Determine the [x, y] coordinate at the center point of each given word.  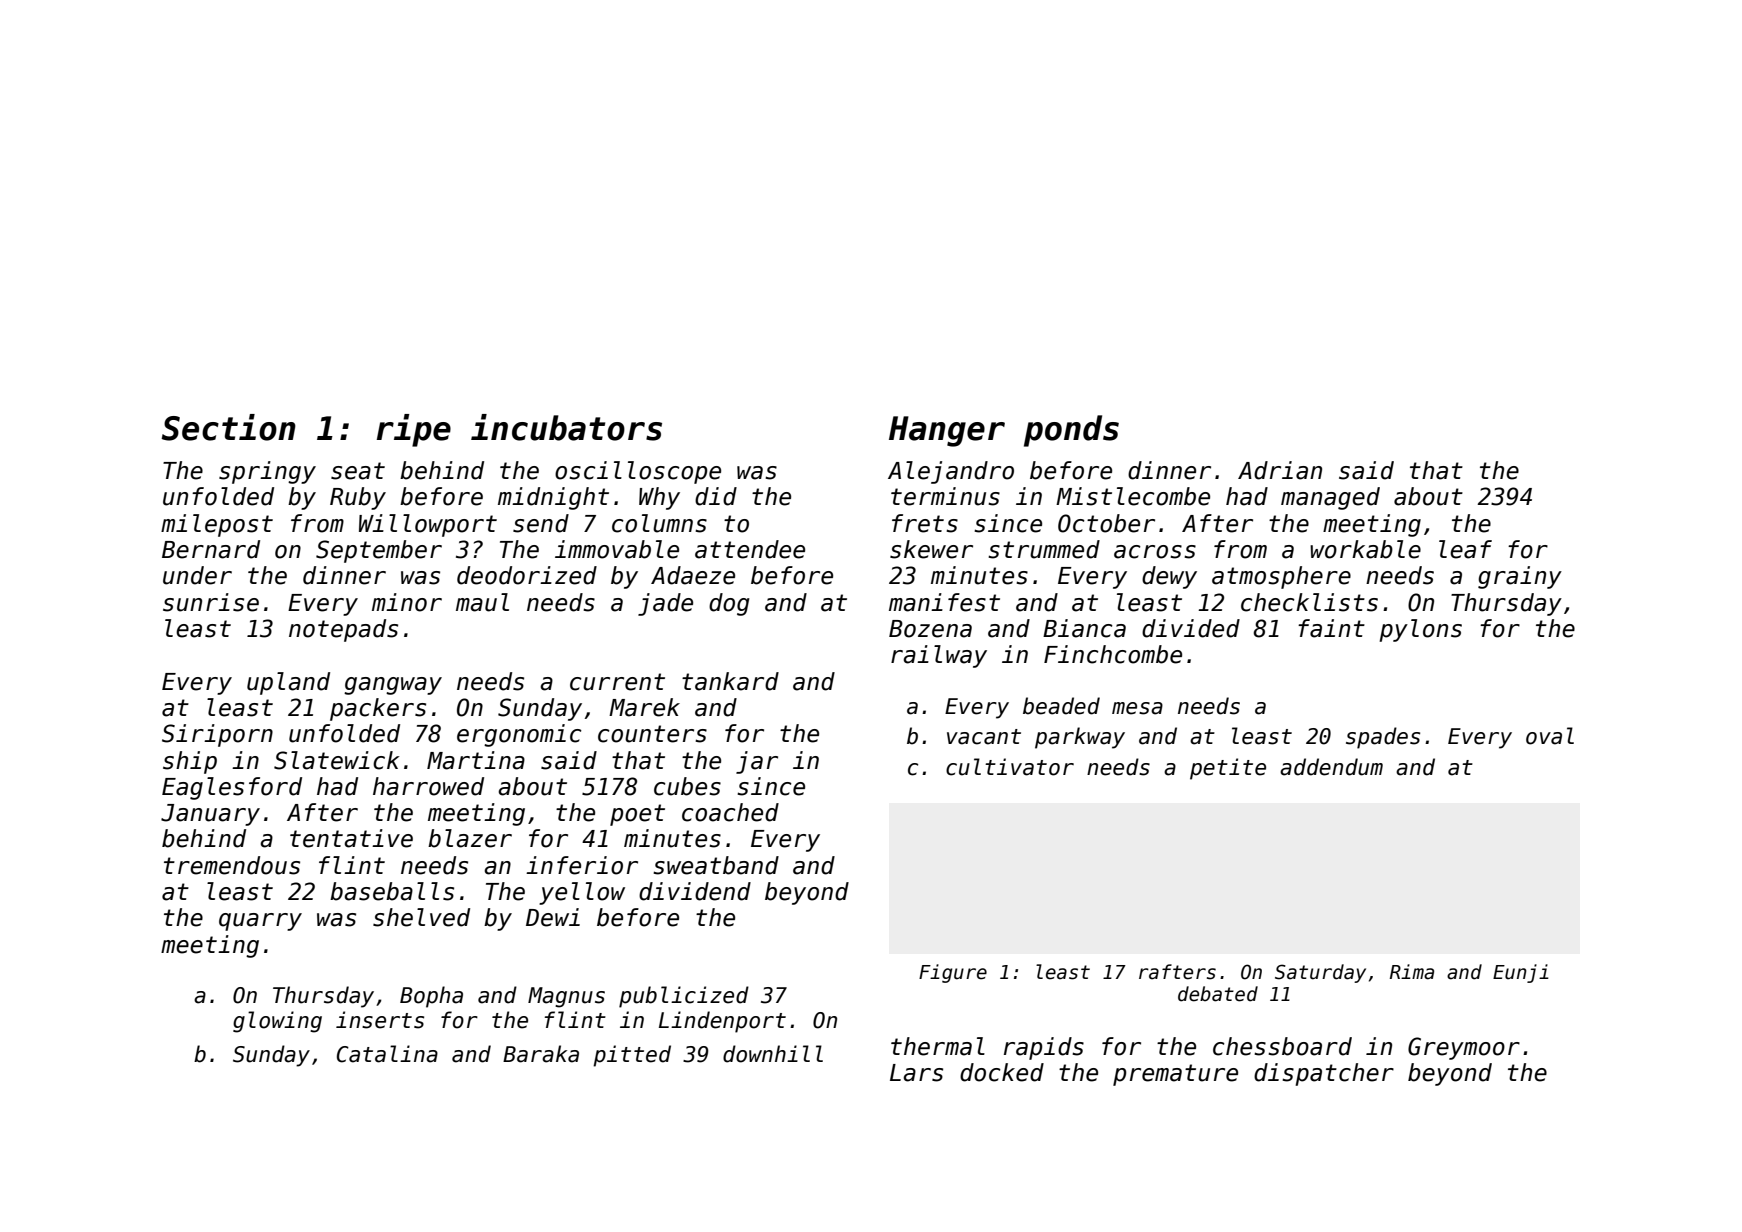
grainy [1520, 577]
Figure [953, 973]
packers [378, 709]
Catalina [387, 1054]
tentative [351, 838]
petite [1228, 769]
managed [1330, 498]
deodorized [527, 575]
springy [267, 472]
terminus [945, 496]
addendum [1331, 767]
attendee [750, 549]
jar [757, 762]
